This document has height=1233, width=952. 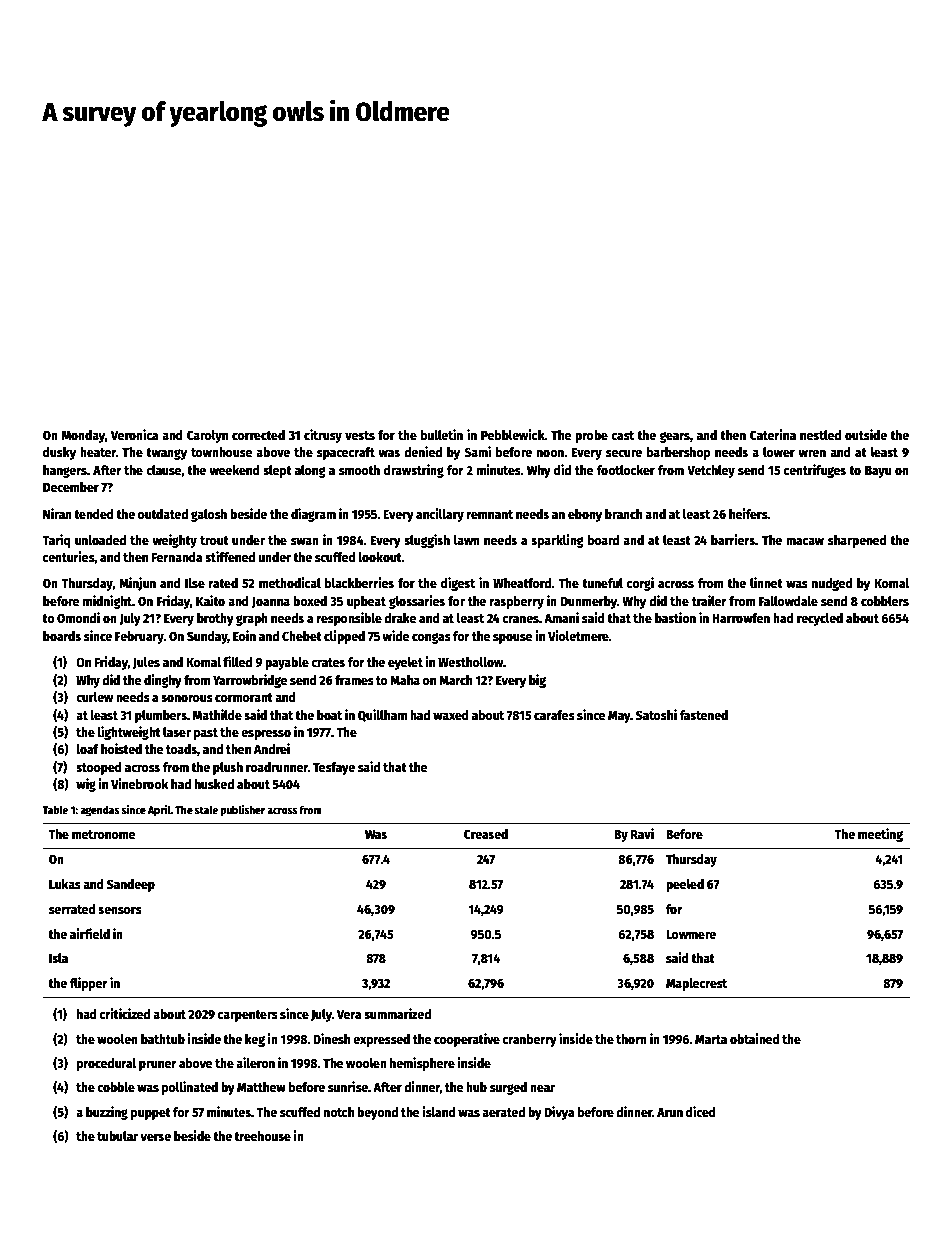 What do you see at coordinates (755, 1038) in the document?
I see `obtained` at bounding box center [755, 1038].
